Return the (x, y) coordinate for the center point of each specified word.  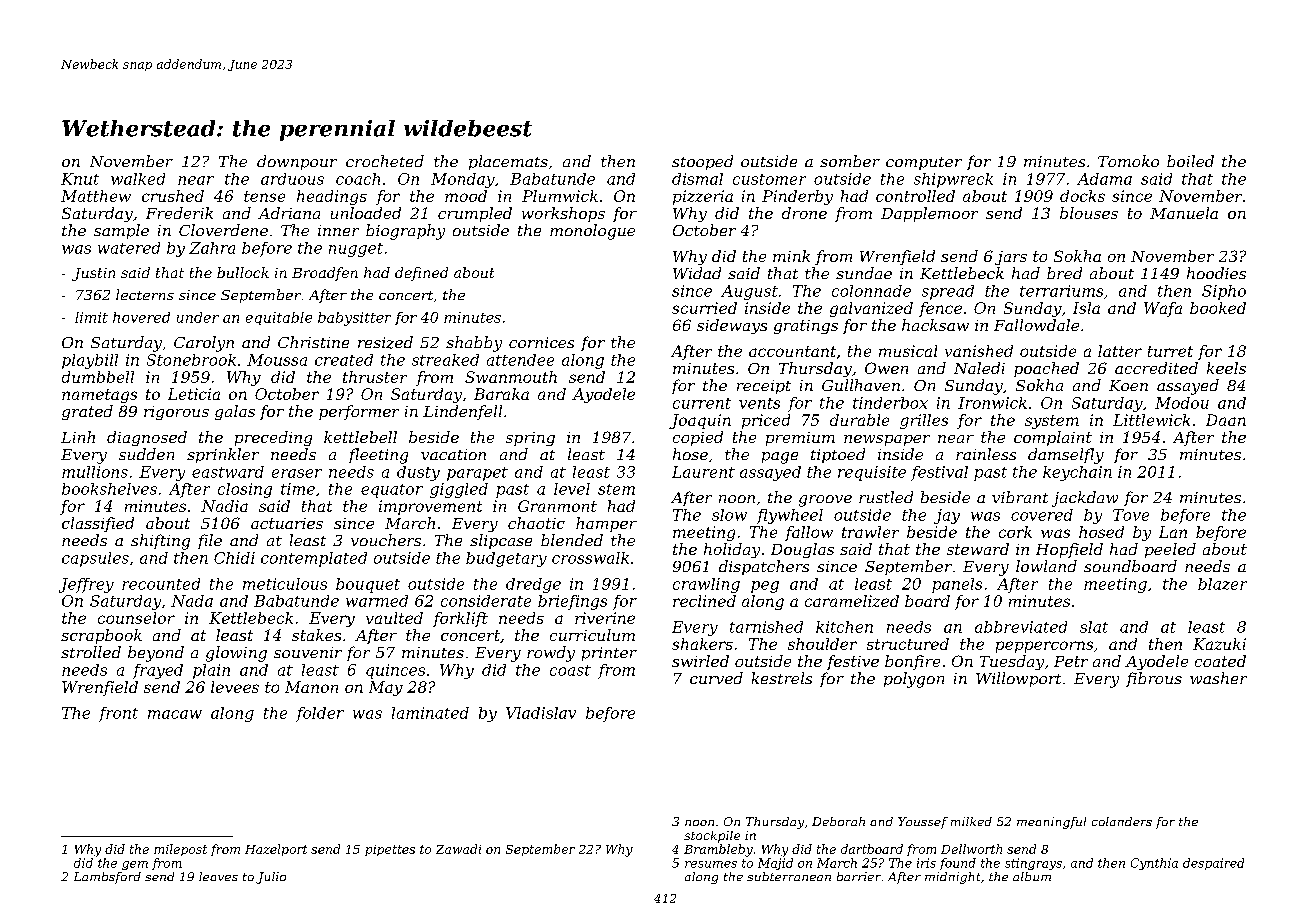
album (1032, 876)
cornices (541, 342)
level (572, 489)
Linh (78, 437)
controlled (915, 196)
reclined (704, 601)
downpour (297, 162)
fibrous (1154, 679)
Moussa (277, 360)
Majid (775, 864)
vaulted (394, 618)
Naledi (979, 368)
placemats (508, 162)
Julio (271, 878)
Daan (1226, 420)
